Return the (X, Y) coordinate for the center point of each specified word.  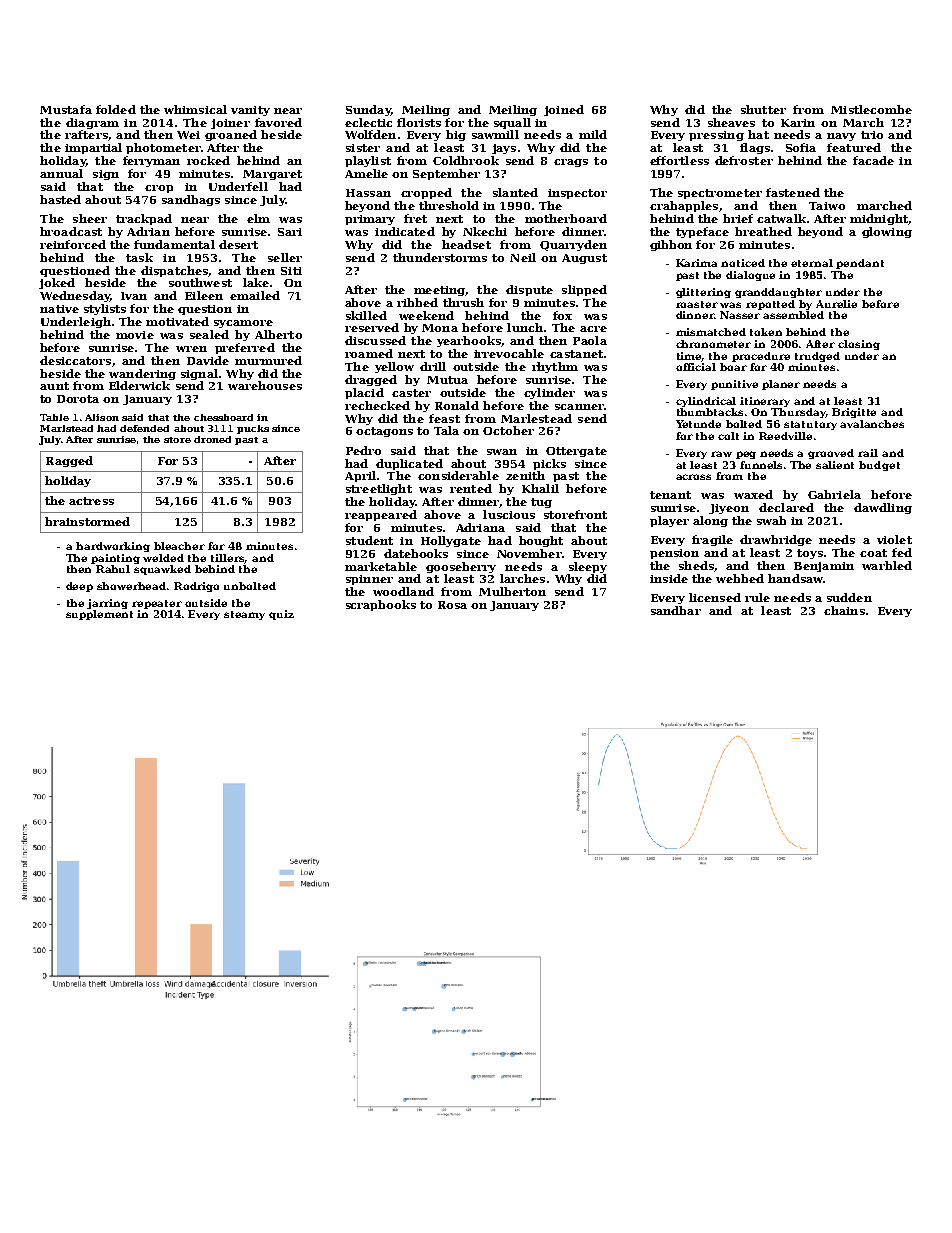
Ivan (134, 296)
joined (564, 110)
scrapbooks (381, 605)
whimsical (195, 109)
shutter (763, 109)
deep (79, 587)
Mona (440, 328)
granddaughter (778, 293)
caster (411, 393)
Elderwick (139, 385)
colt (728, 436)
